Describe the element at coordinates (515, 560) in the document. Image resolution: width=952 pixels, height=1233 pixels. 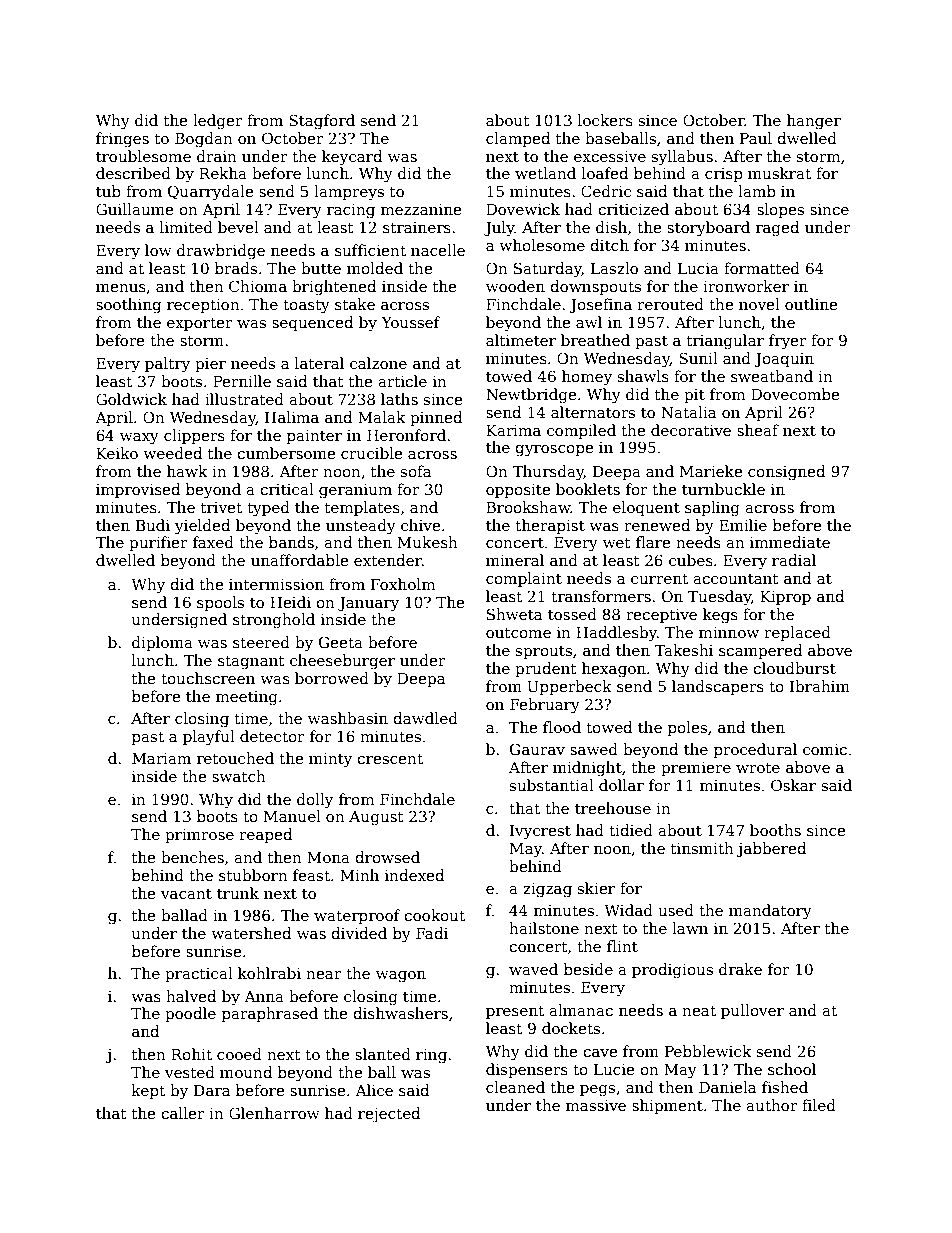
I see `mineral` at that location.
